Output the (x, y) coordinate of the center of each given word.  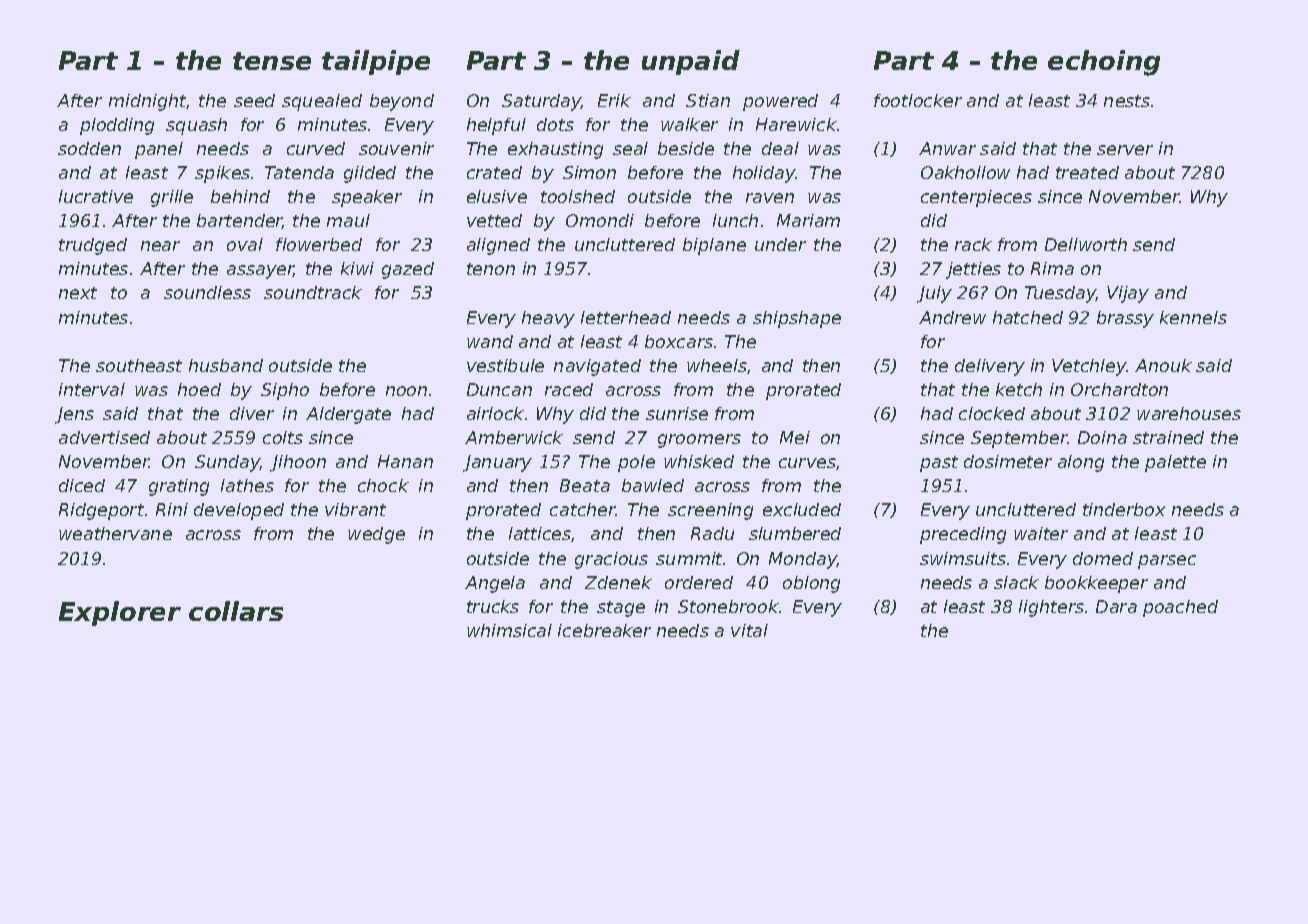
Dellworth (1086, 244)
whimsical (509, 630)
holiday (764, 174)
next (78, 293)
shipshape (797, 319)
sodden (89, 148)
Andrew (952, 317)
